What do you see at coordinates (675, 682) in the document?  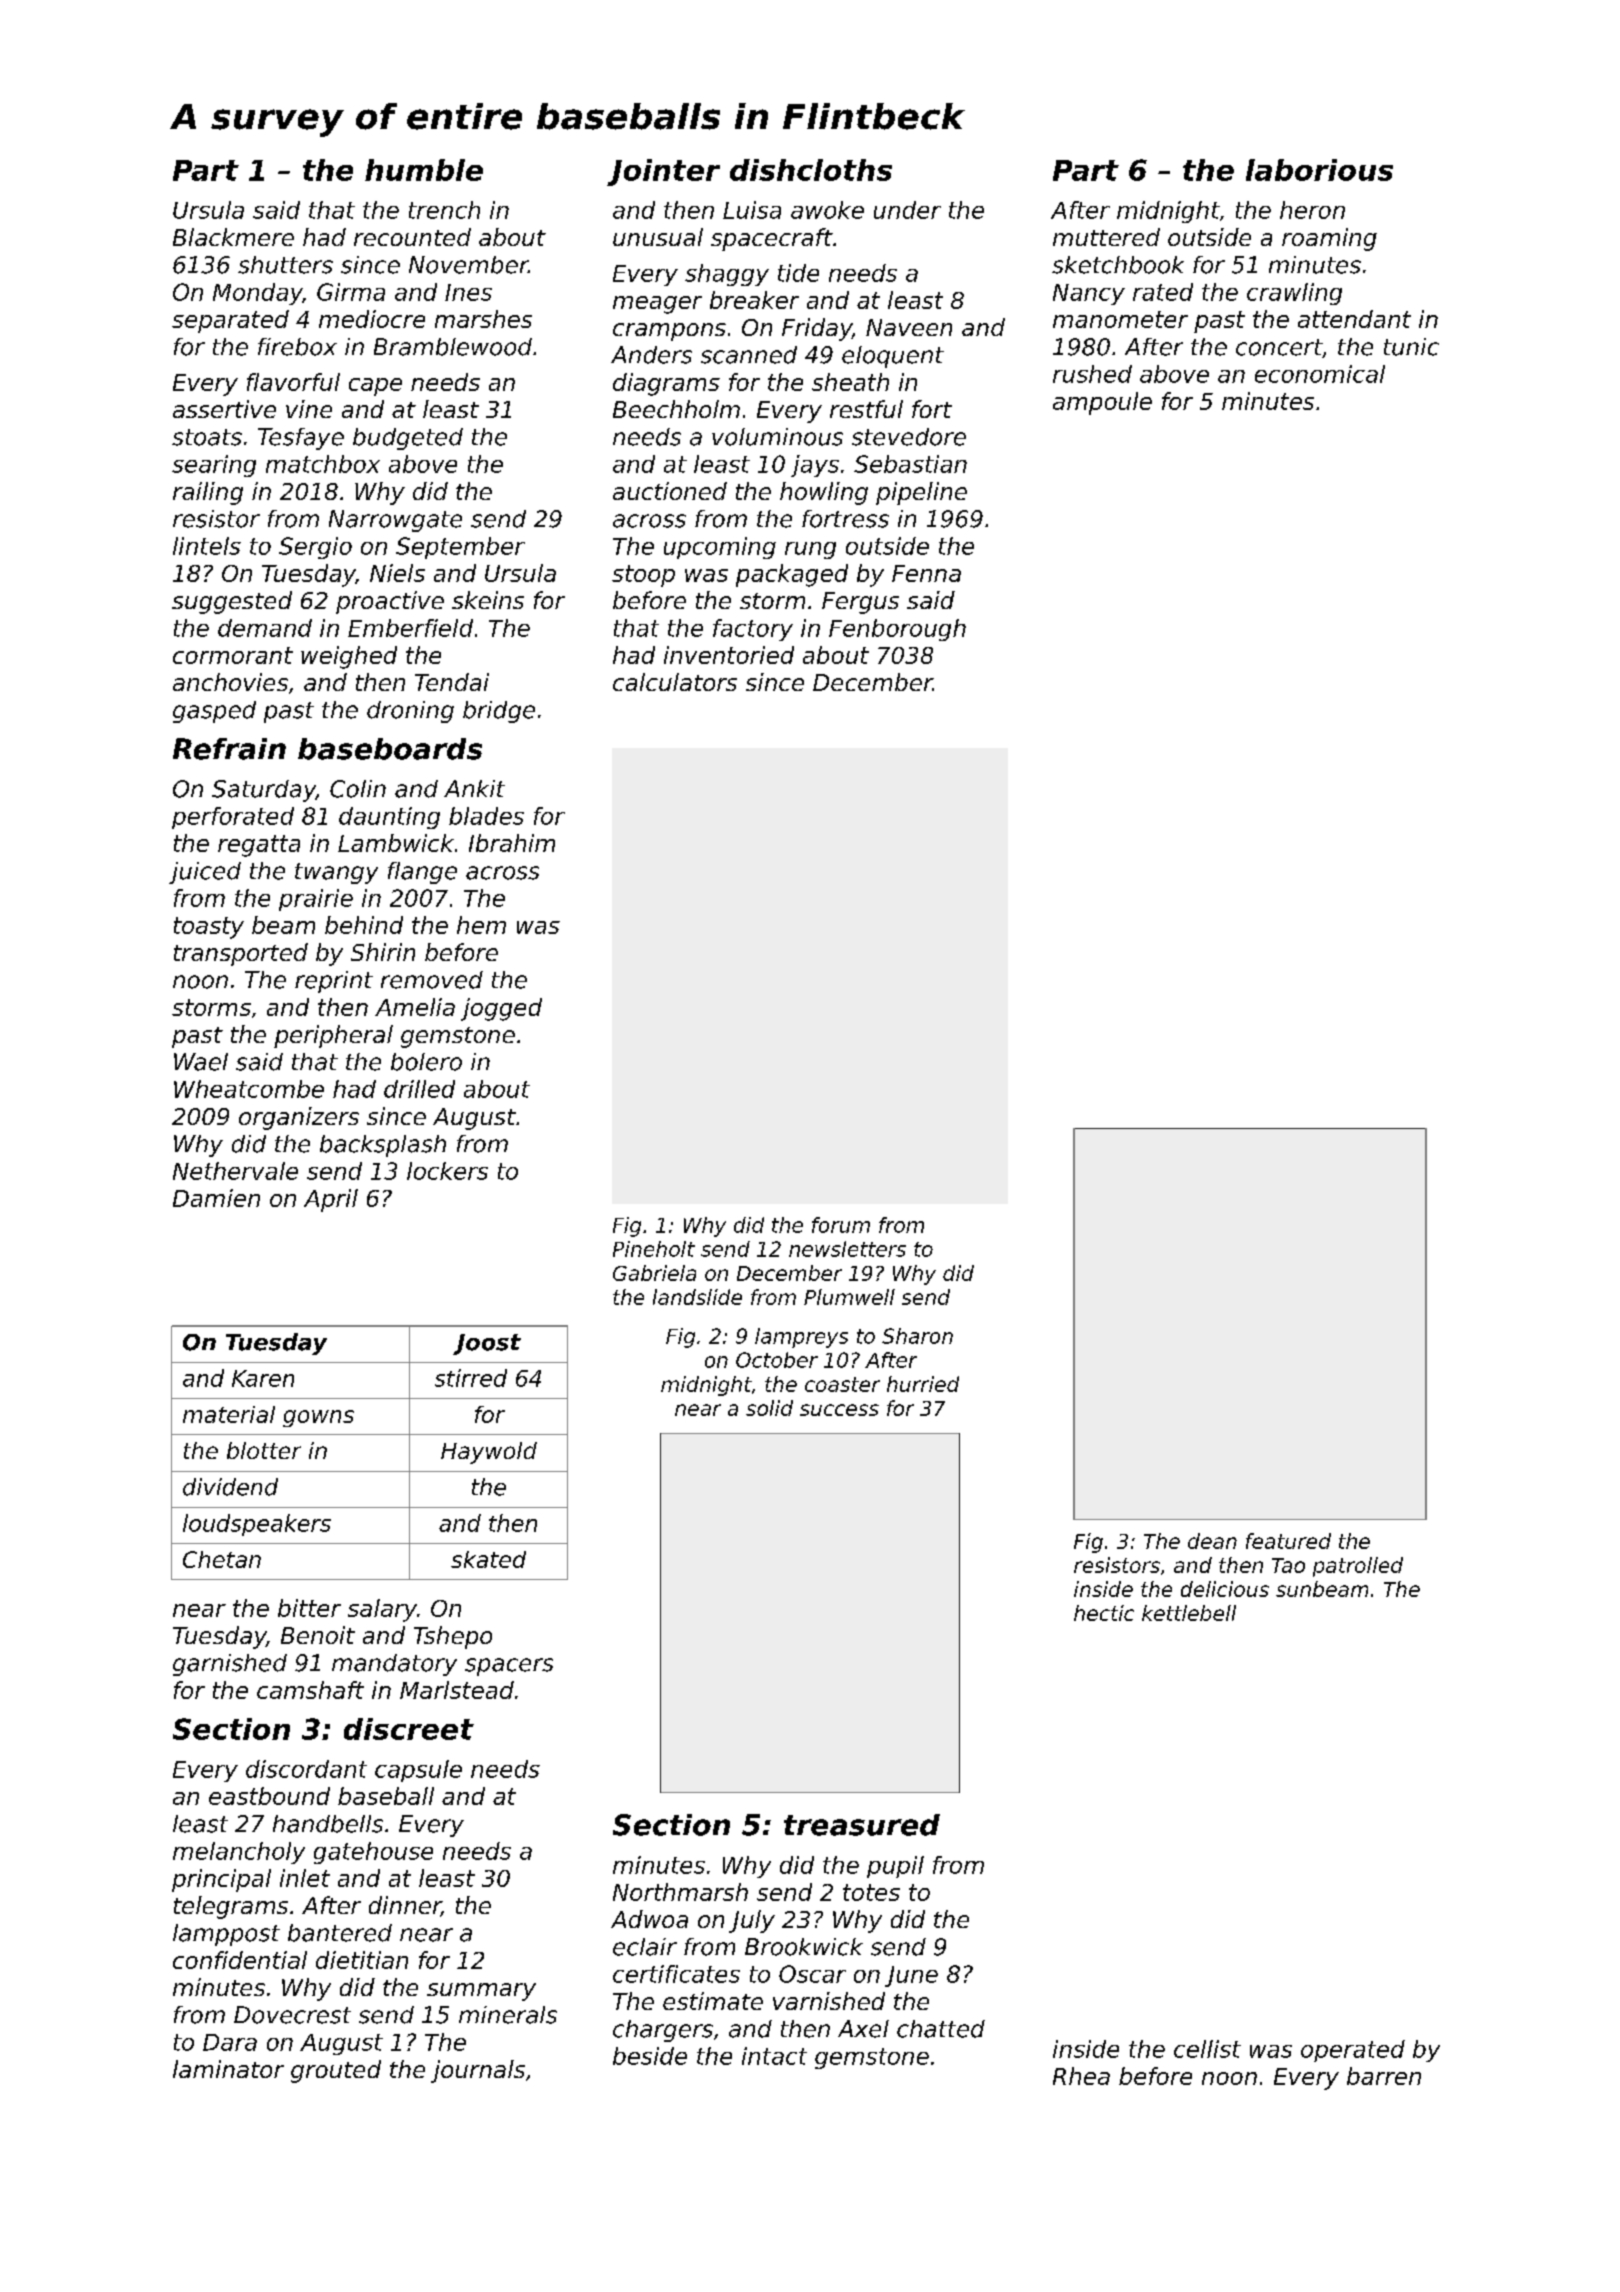 I see `calculators` at bounding box center [675, 682].
